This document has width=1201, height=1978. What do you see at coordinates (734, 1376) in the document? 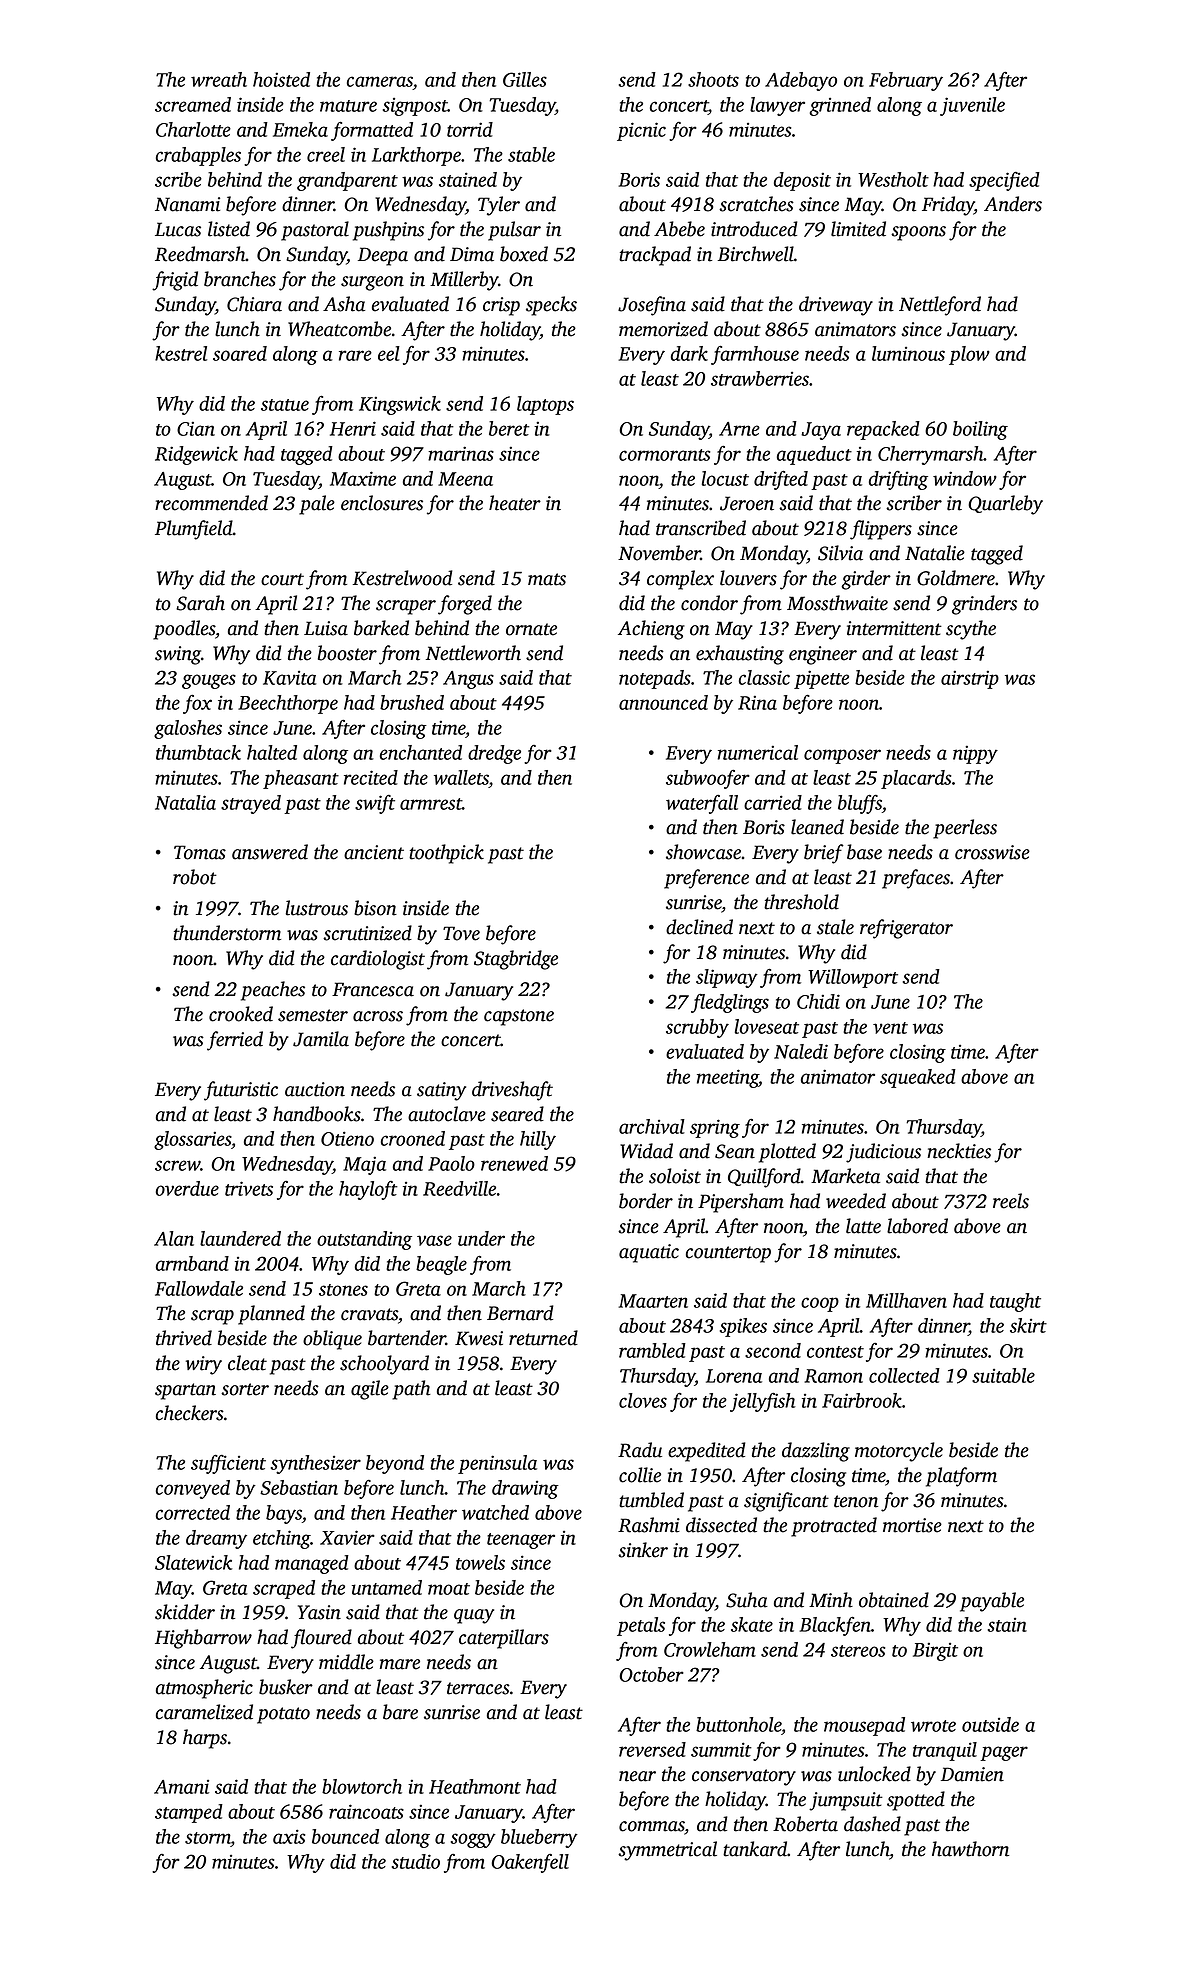
I see `Lorena` at bounding box center [734, 1376].
